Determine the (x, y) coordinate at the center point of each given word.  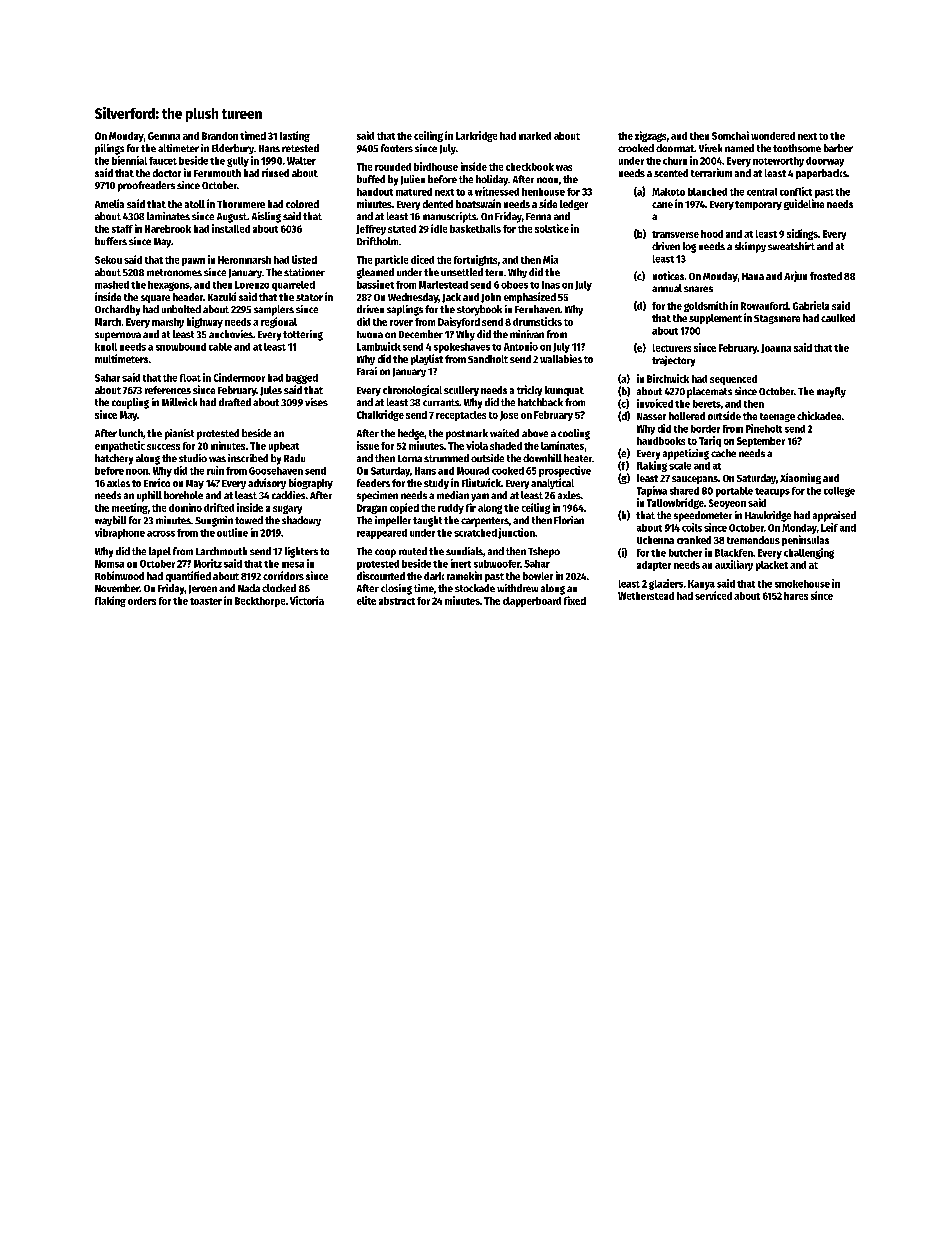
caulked (838, 318)
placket (772, 566)
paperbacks (821, 174)
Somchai (730, 135)
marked (535, 136)
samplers (274, 310)
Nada (249, 588)
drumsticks (537, 321)
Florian (569, 520)
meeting (130, 508)
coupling (130, 403)
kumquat (564, 391)
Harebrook (168, 229)
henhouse (543, 192)
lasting (295, 136)
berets (707, 404)
